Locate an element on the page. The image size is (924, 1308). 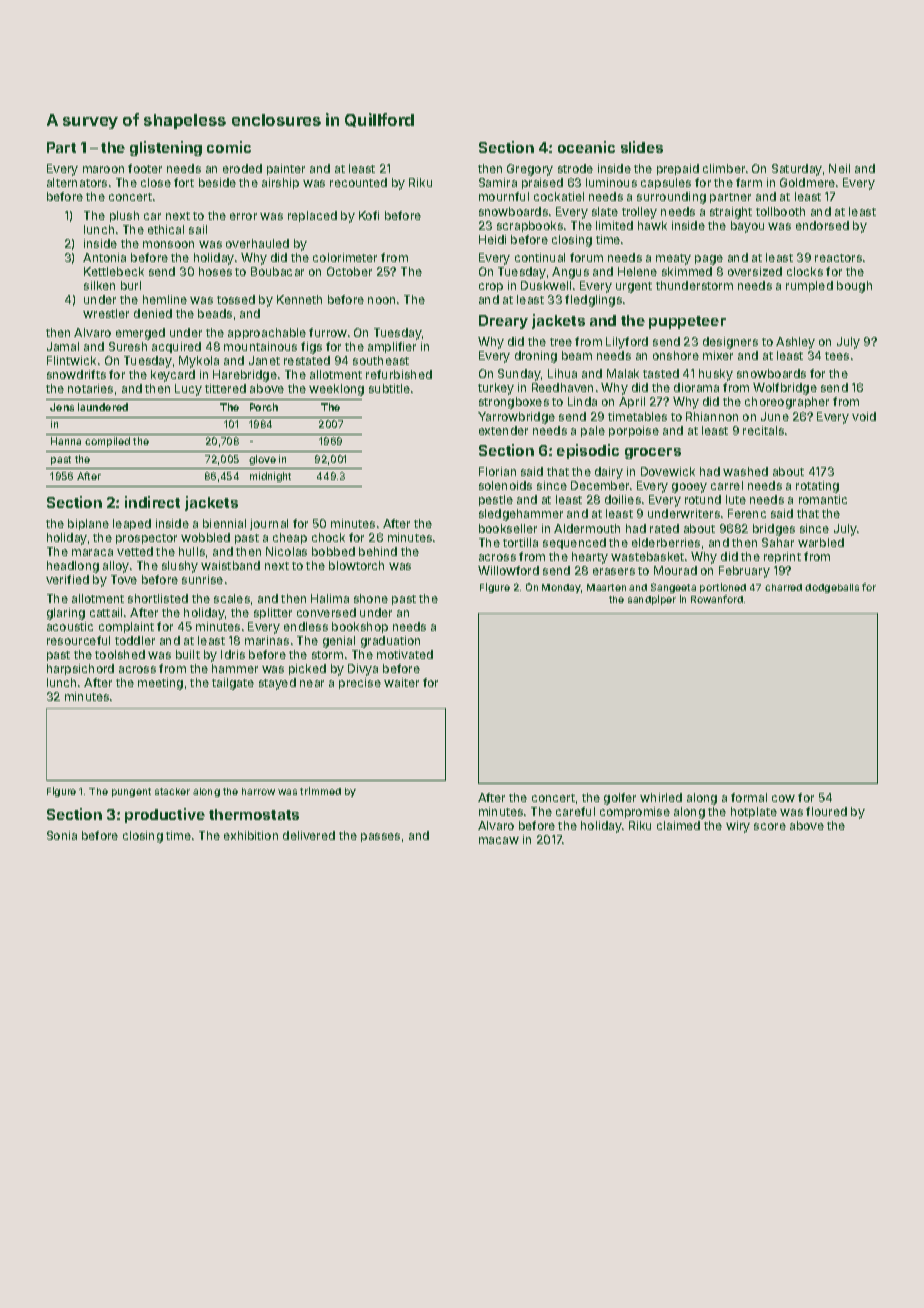
Dreary is located at coordinates (503, 322).
